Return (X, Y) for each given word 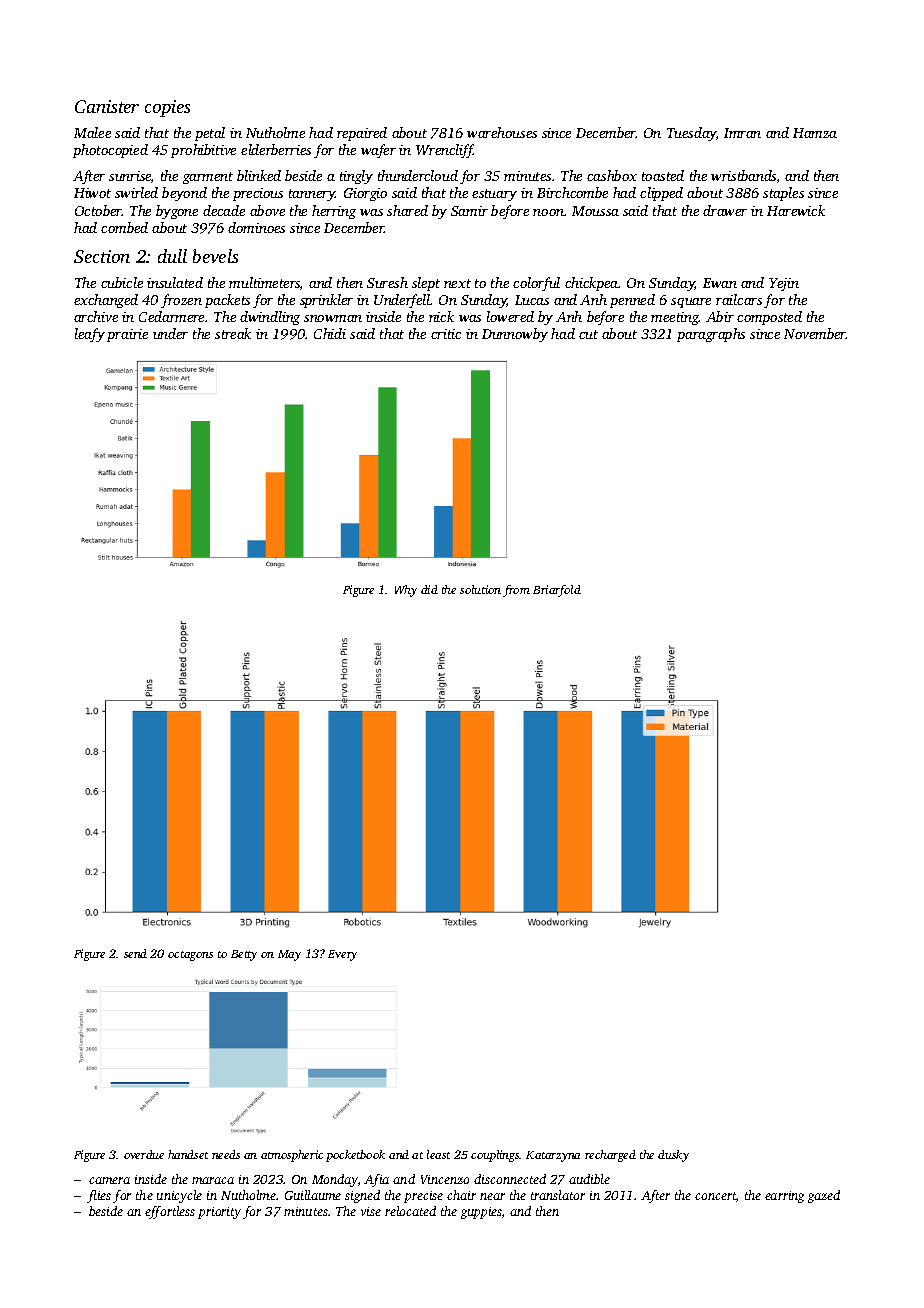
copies (167, 108)
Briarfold (557, 591)
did (429, 589)
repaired (362, 134)
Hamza (815, 133)
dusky (673, 1156)
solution (480, 589)
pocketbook (355, 1156)
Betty (244, 955)
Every (342, 955)
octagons (190, 956)
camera (109, 1180)
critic (446, 334)
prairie (127, 335)
